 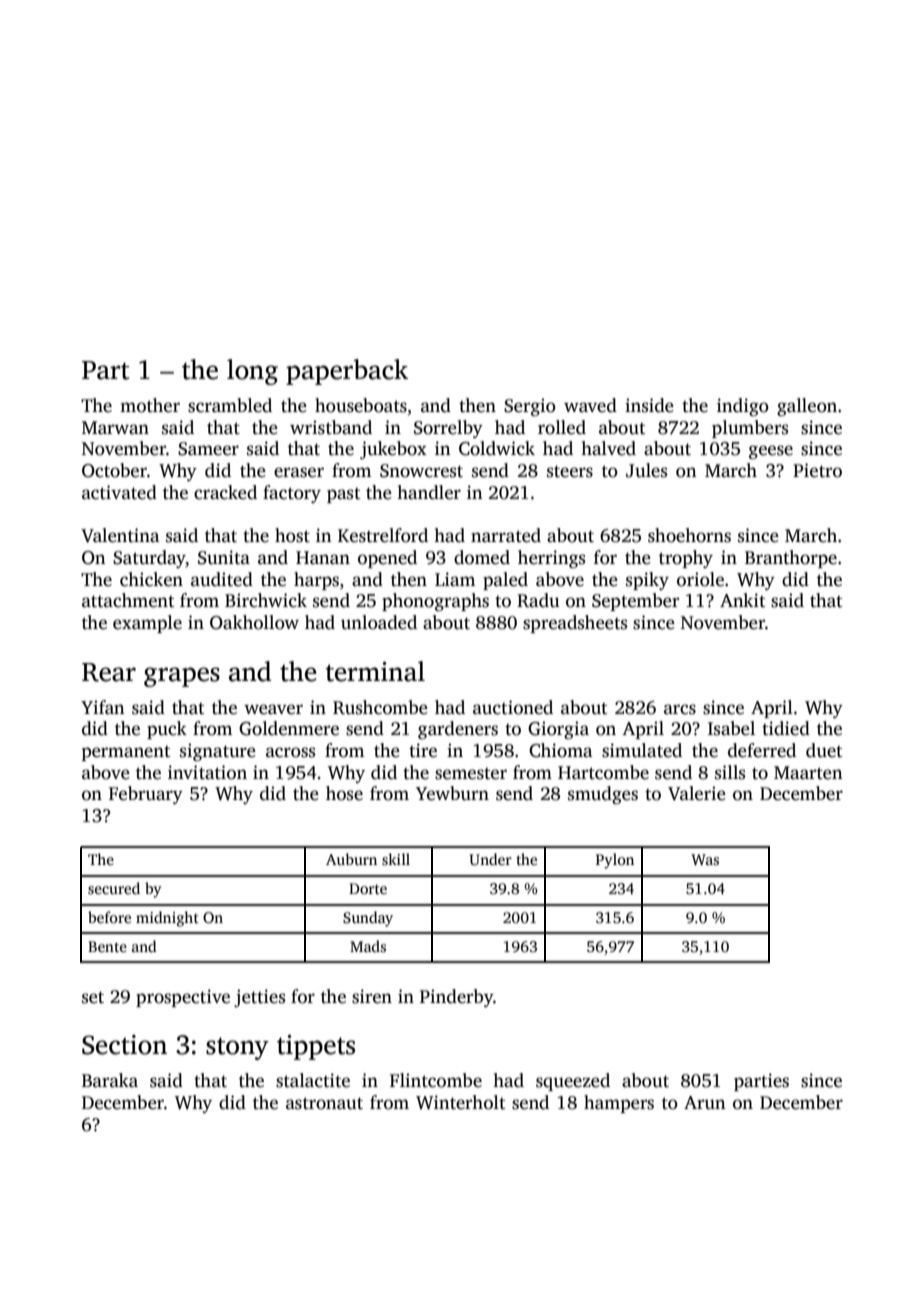 I want to click on phonographs, so click(x=435, y=602).
